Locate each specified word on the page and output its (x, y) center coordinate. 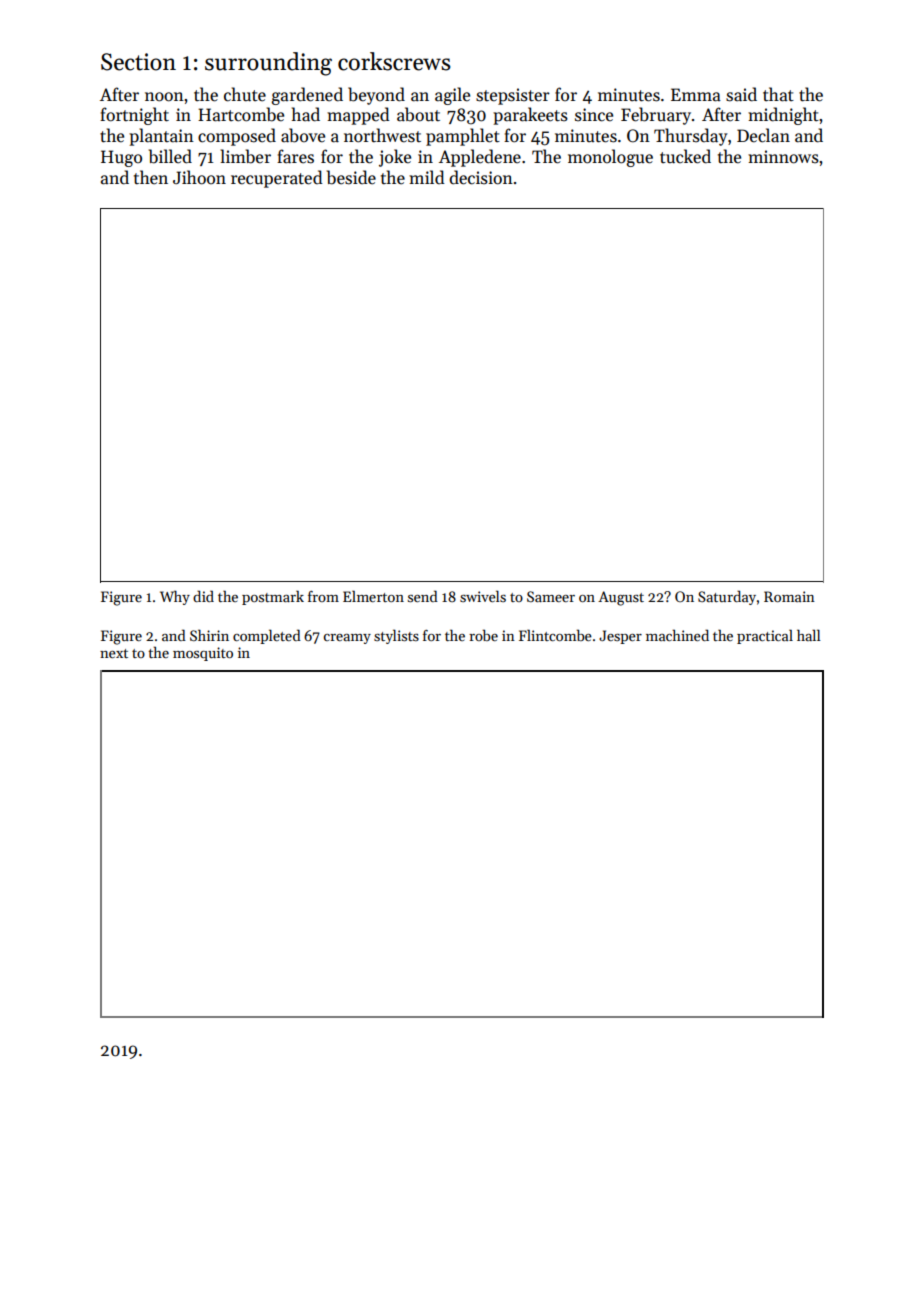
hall (809, 635)
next (114, 653)
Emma (696, 95)
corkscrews (394, 61)
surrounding (268, 64)
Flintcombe (555, 635)
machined (677, 635)
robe (483, 635)
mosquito (203, 654)
